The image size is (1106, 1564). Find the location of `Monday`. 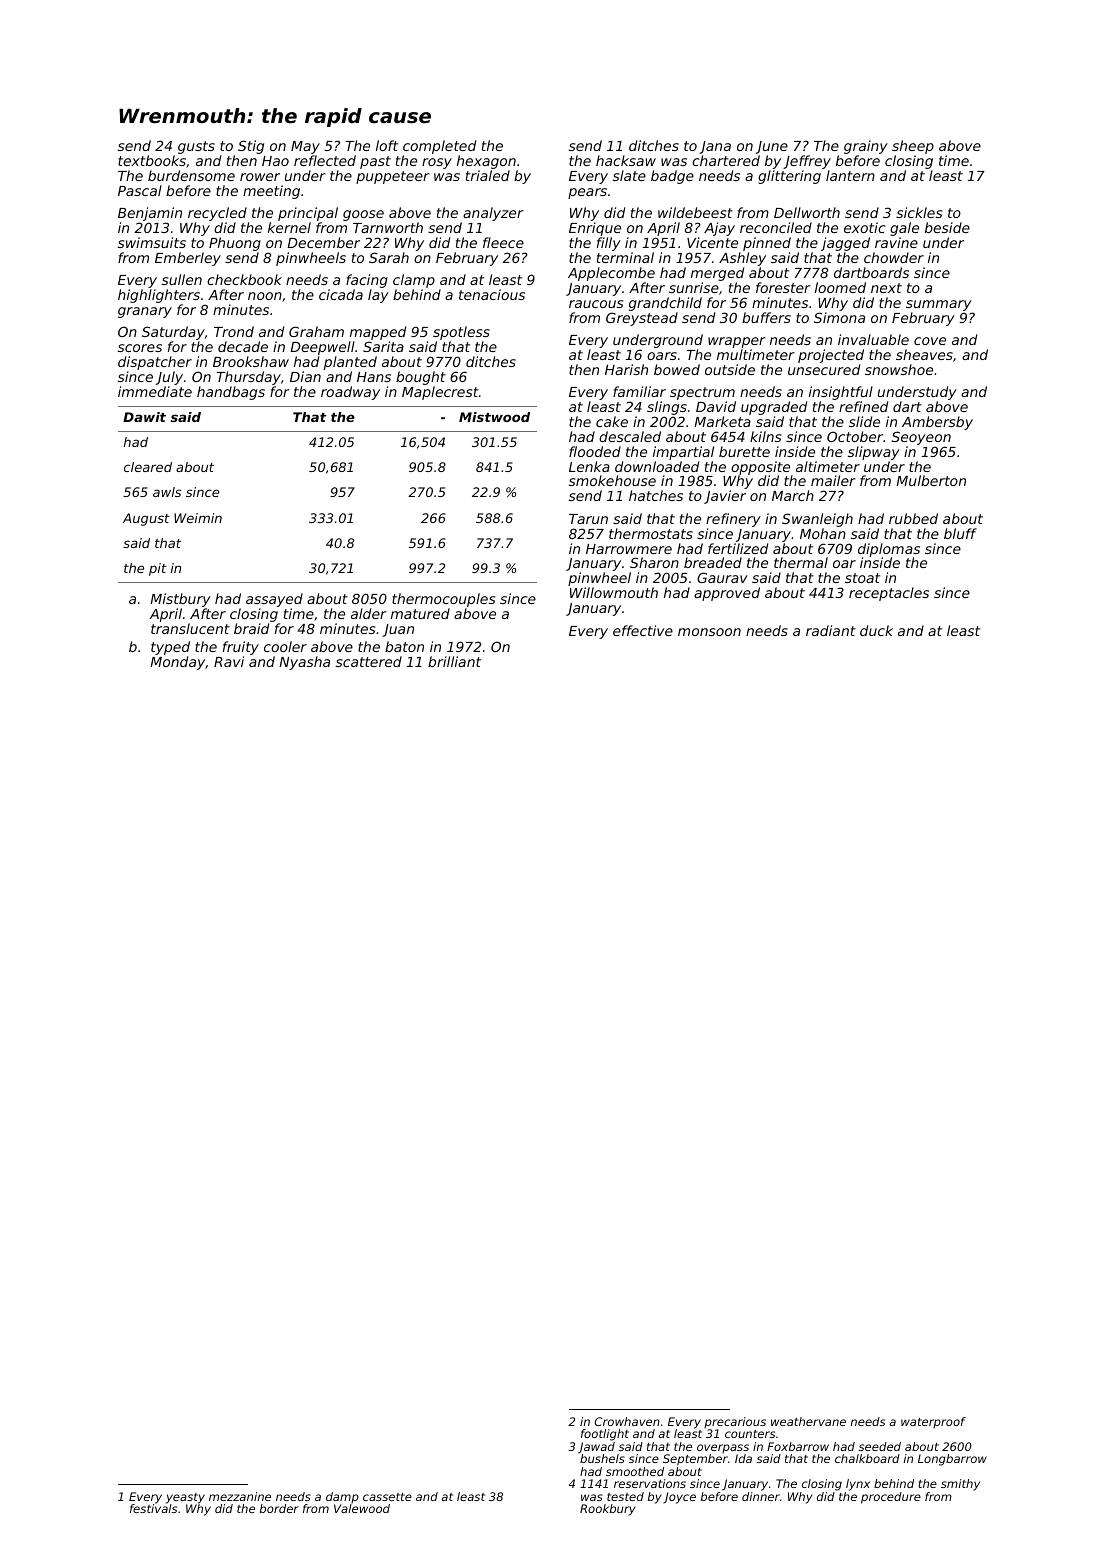

Monday is located at coordinates (177, 663).
